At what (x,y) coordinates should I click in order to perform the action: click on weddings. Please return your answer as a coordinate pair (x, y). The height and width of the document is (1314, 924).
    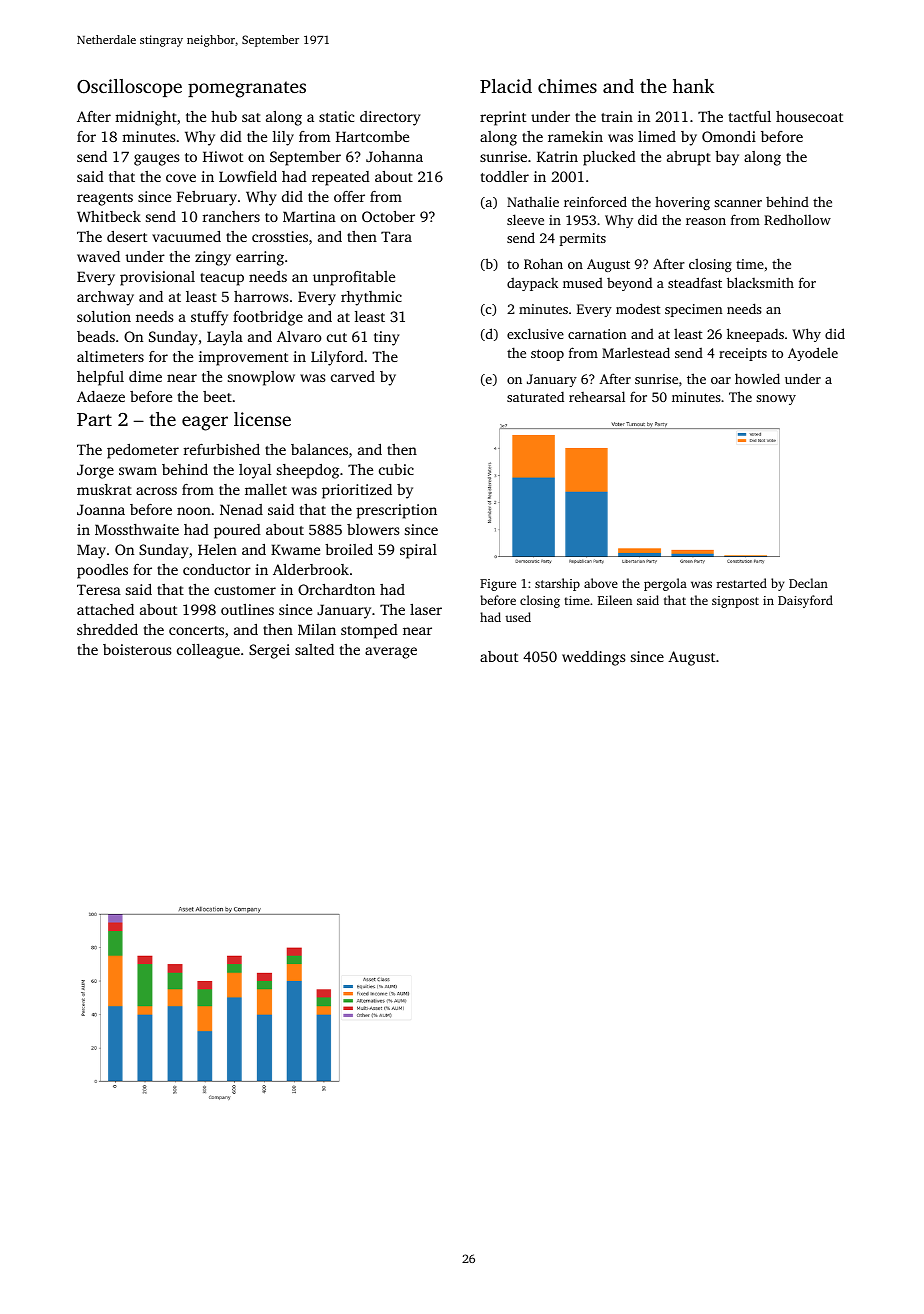
    Looking at the image, I should click on (593, 658).
